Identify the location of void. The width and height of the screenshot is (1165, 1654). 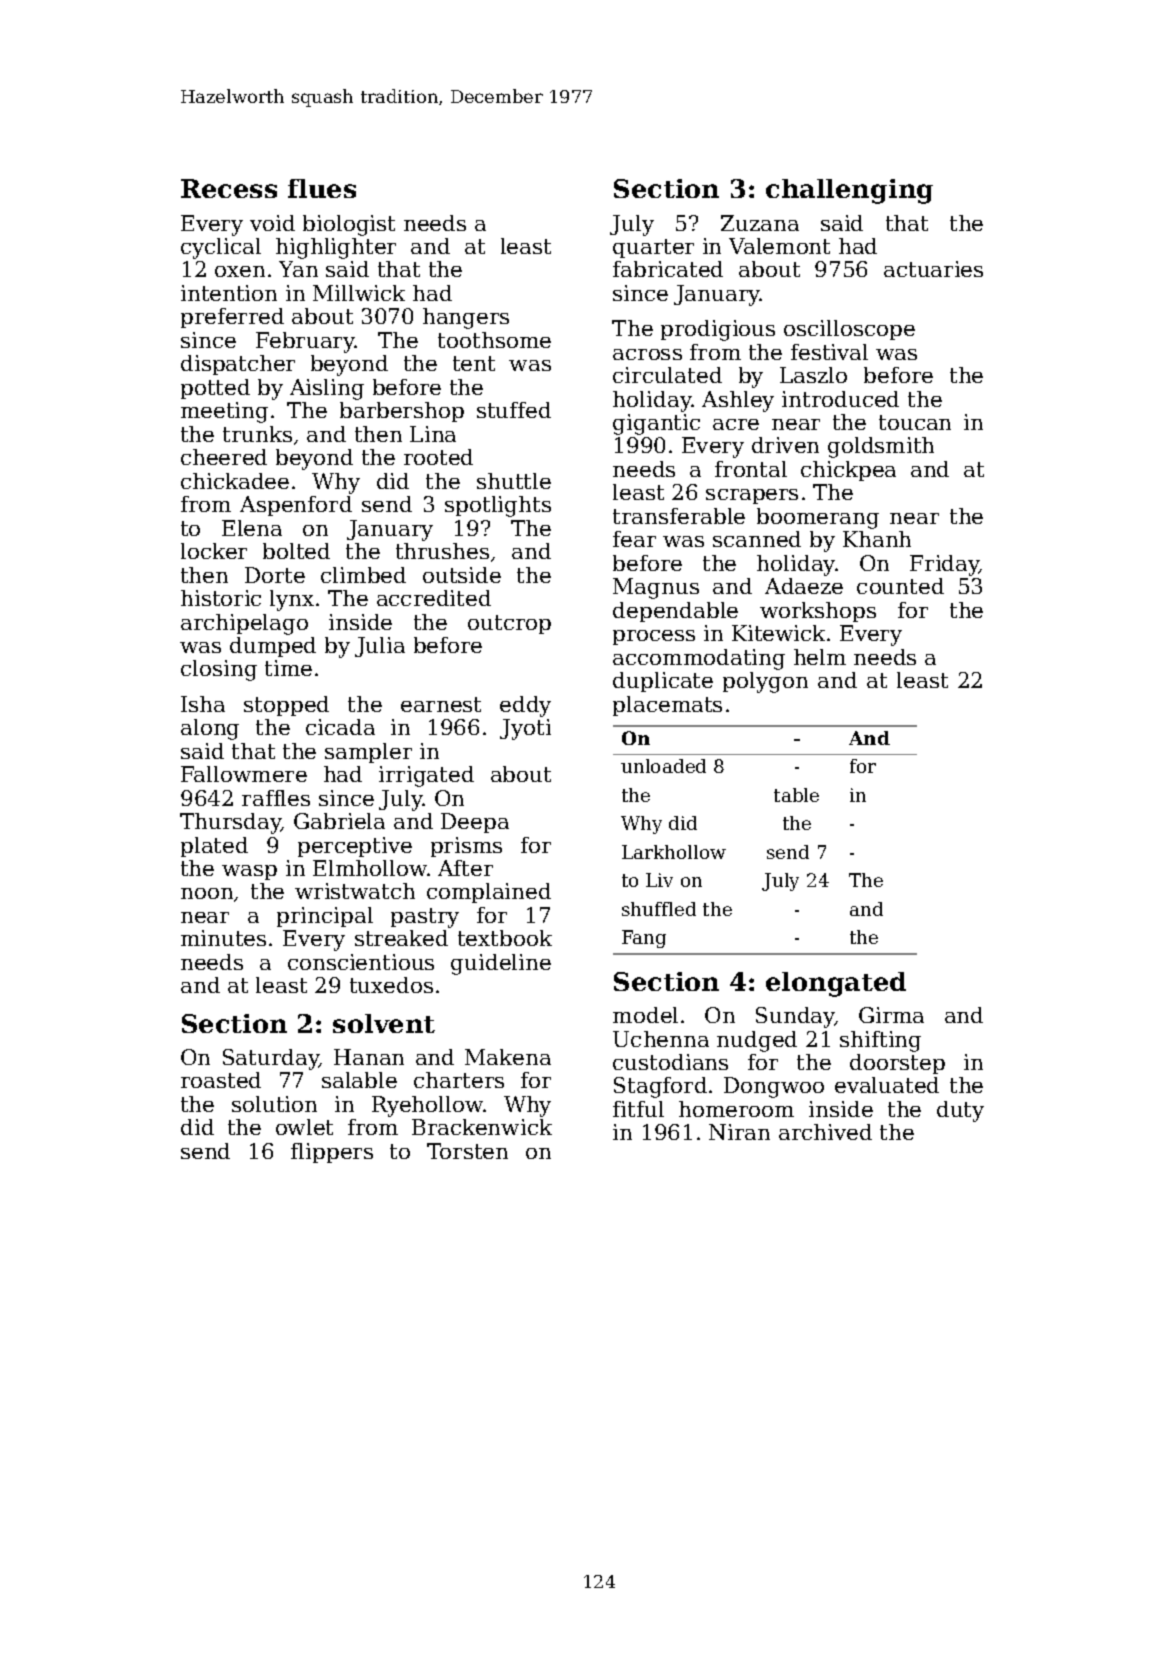
(272, 223).
